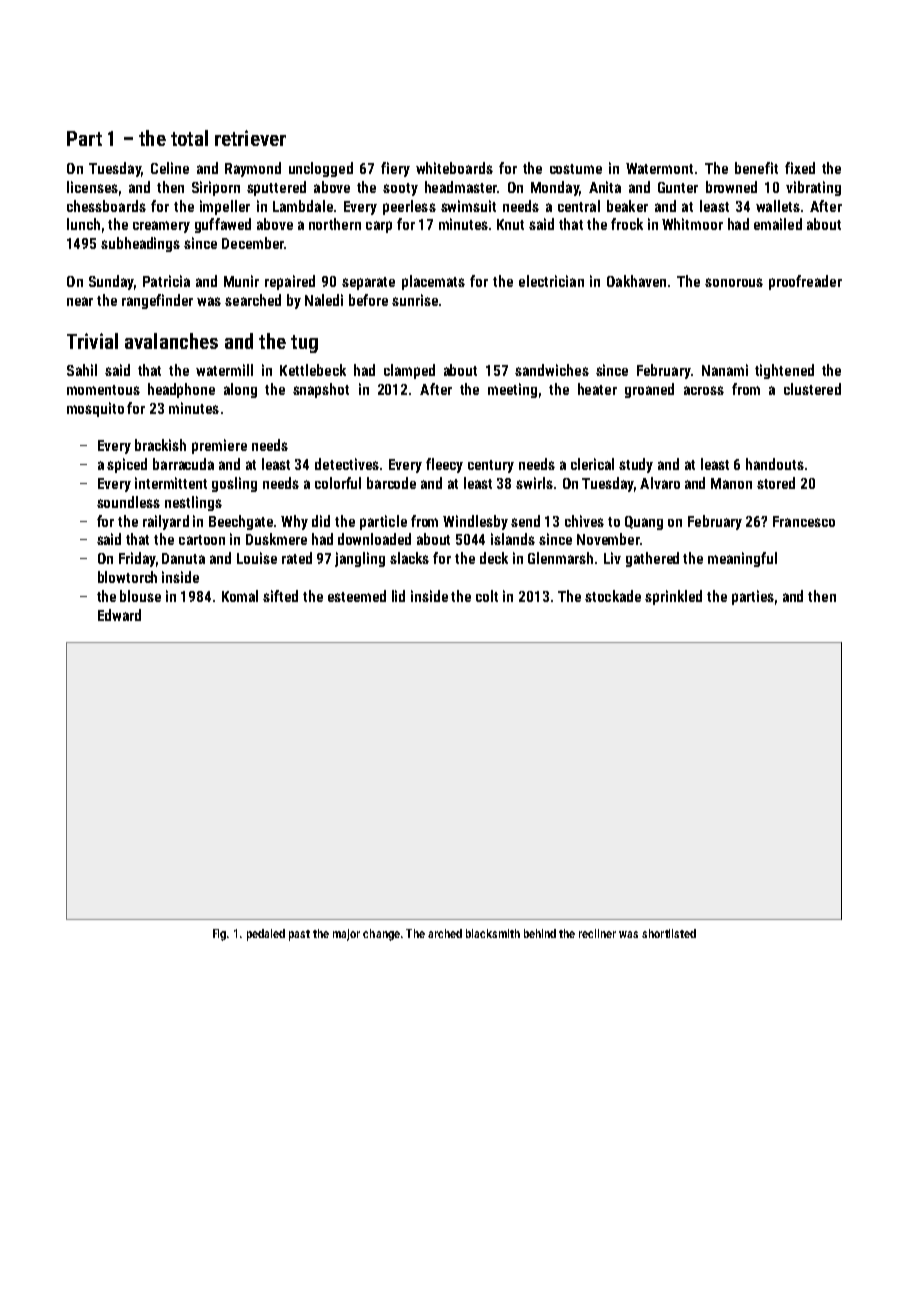 Image resolution: width=908 pixels, height=1316 pixels. I want to click on Fig, so click(219, 935).
